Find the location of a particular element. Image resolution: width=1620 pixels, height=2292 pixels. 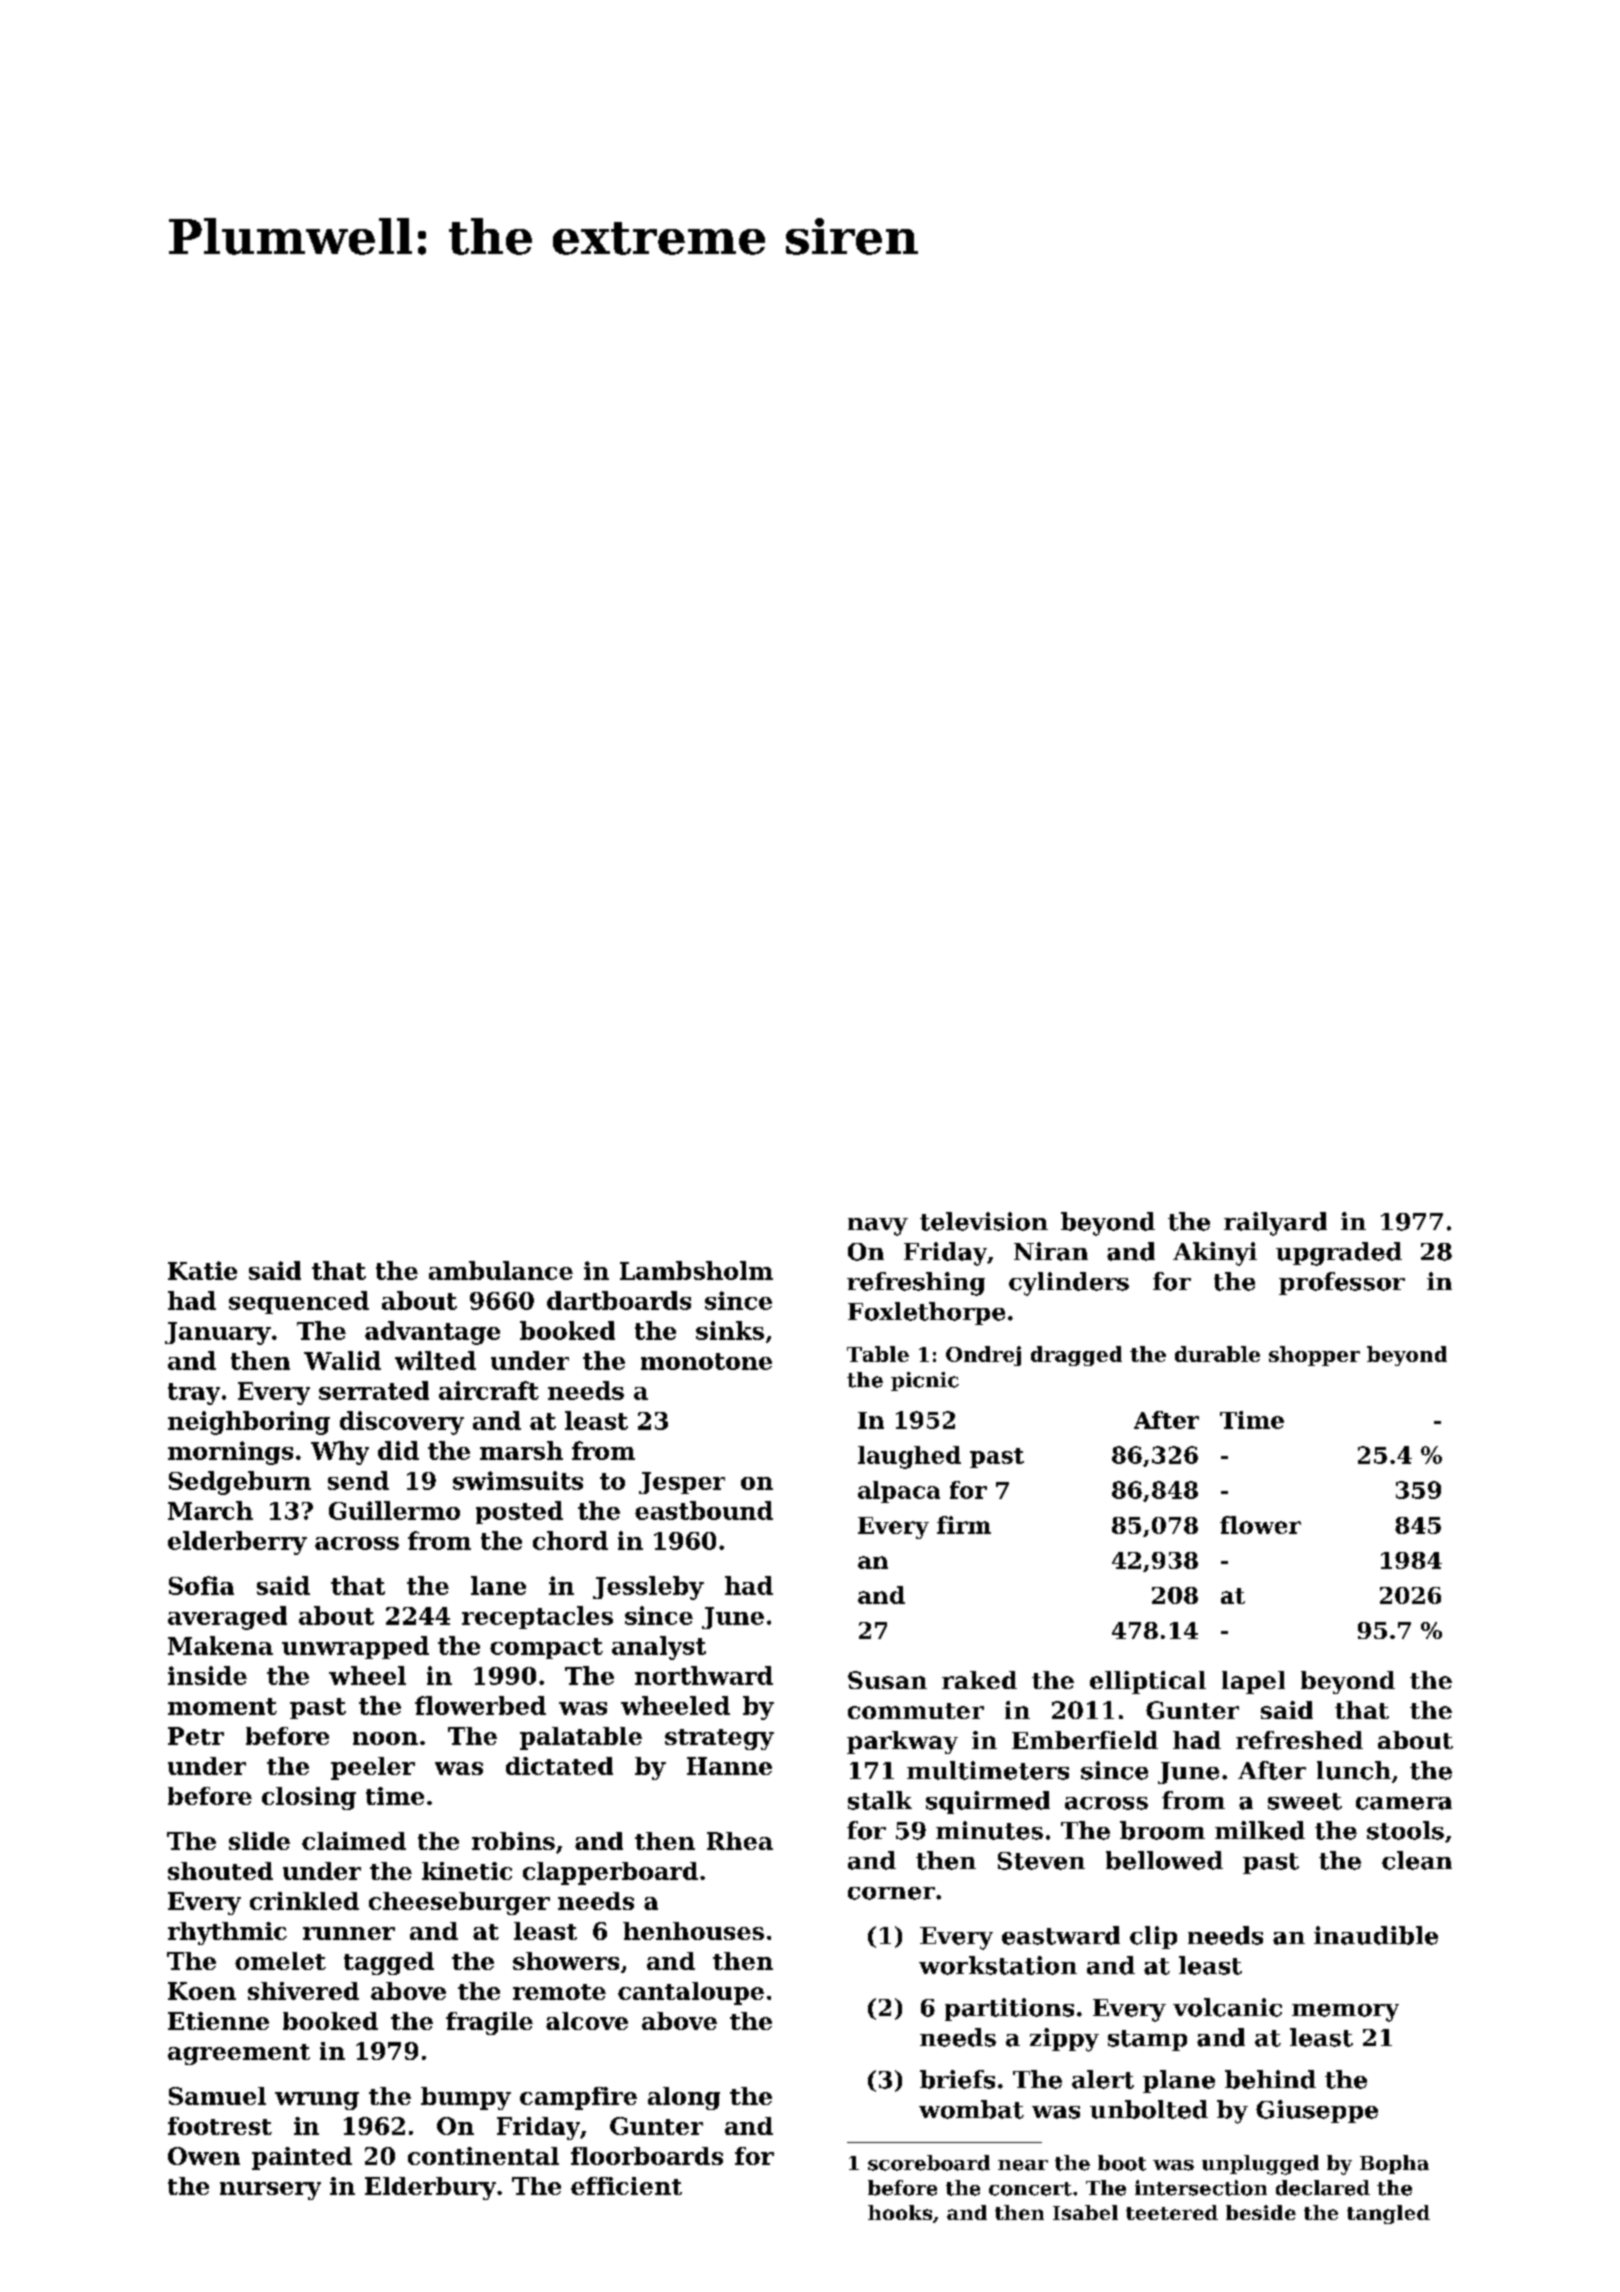

hooks is located at coordinates (900, 2212).
